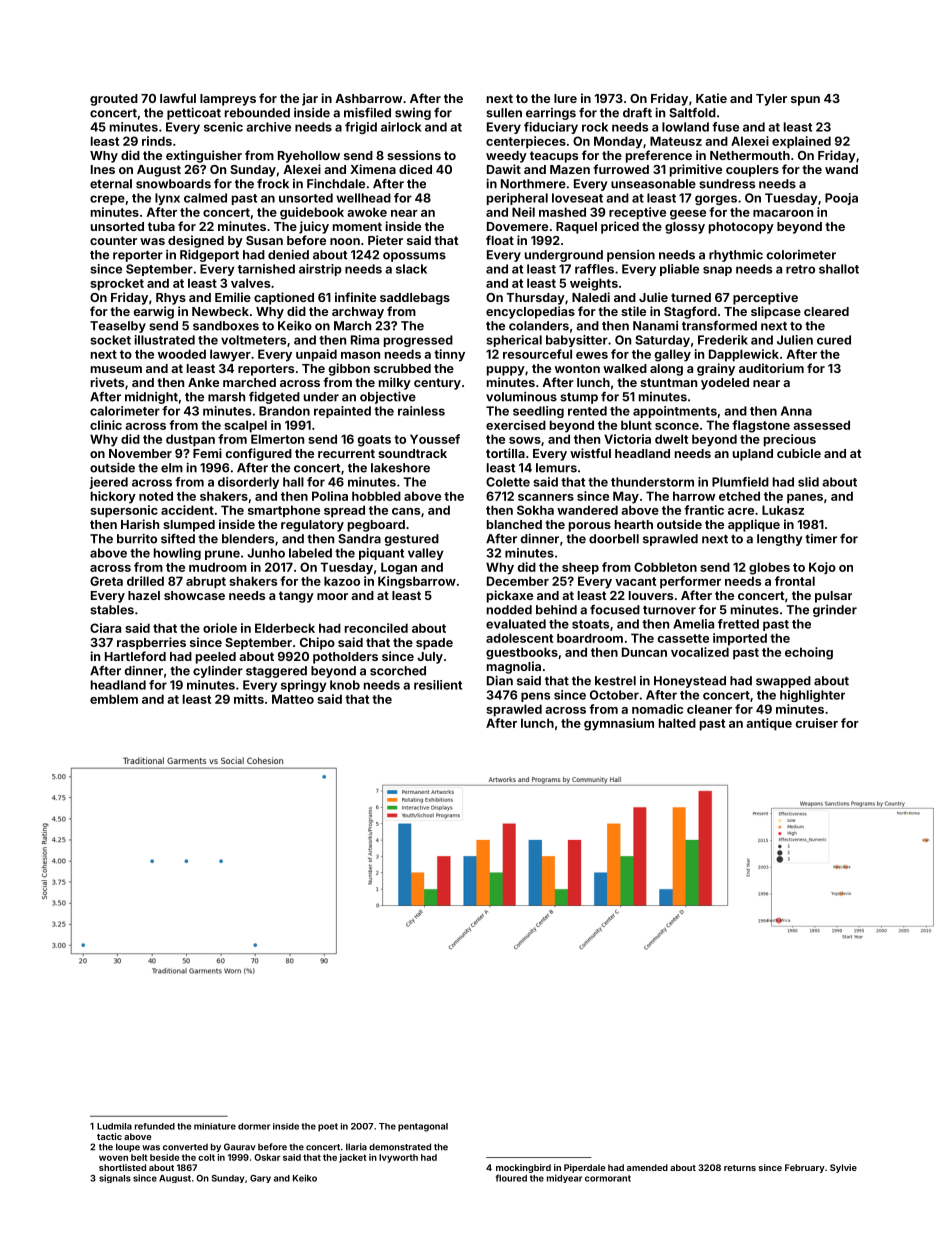  Describe the element at coordinates (115, 1178) in the screenshot. I see `signals` at that location.
